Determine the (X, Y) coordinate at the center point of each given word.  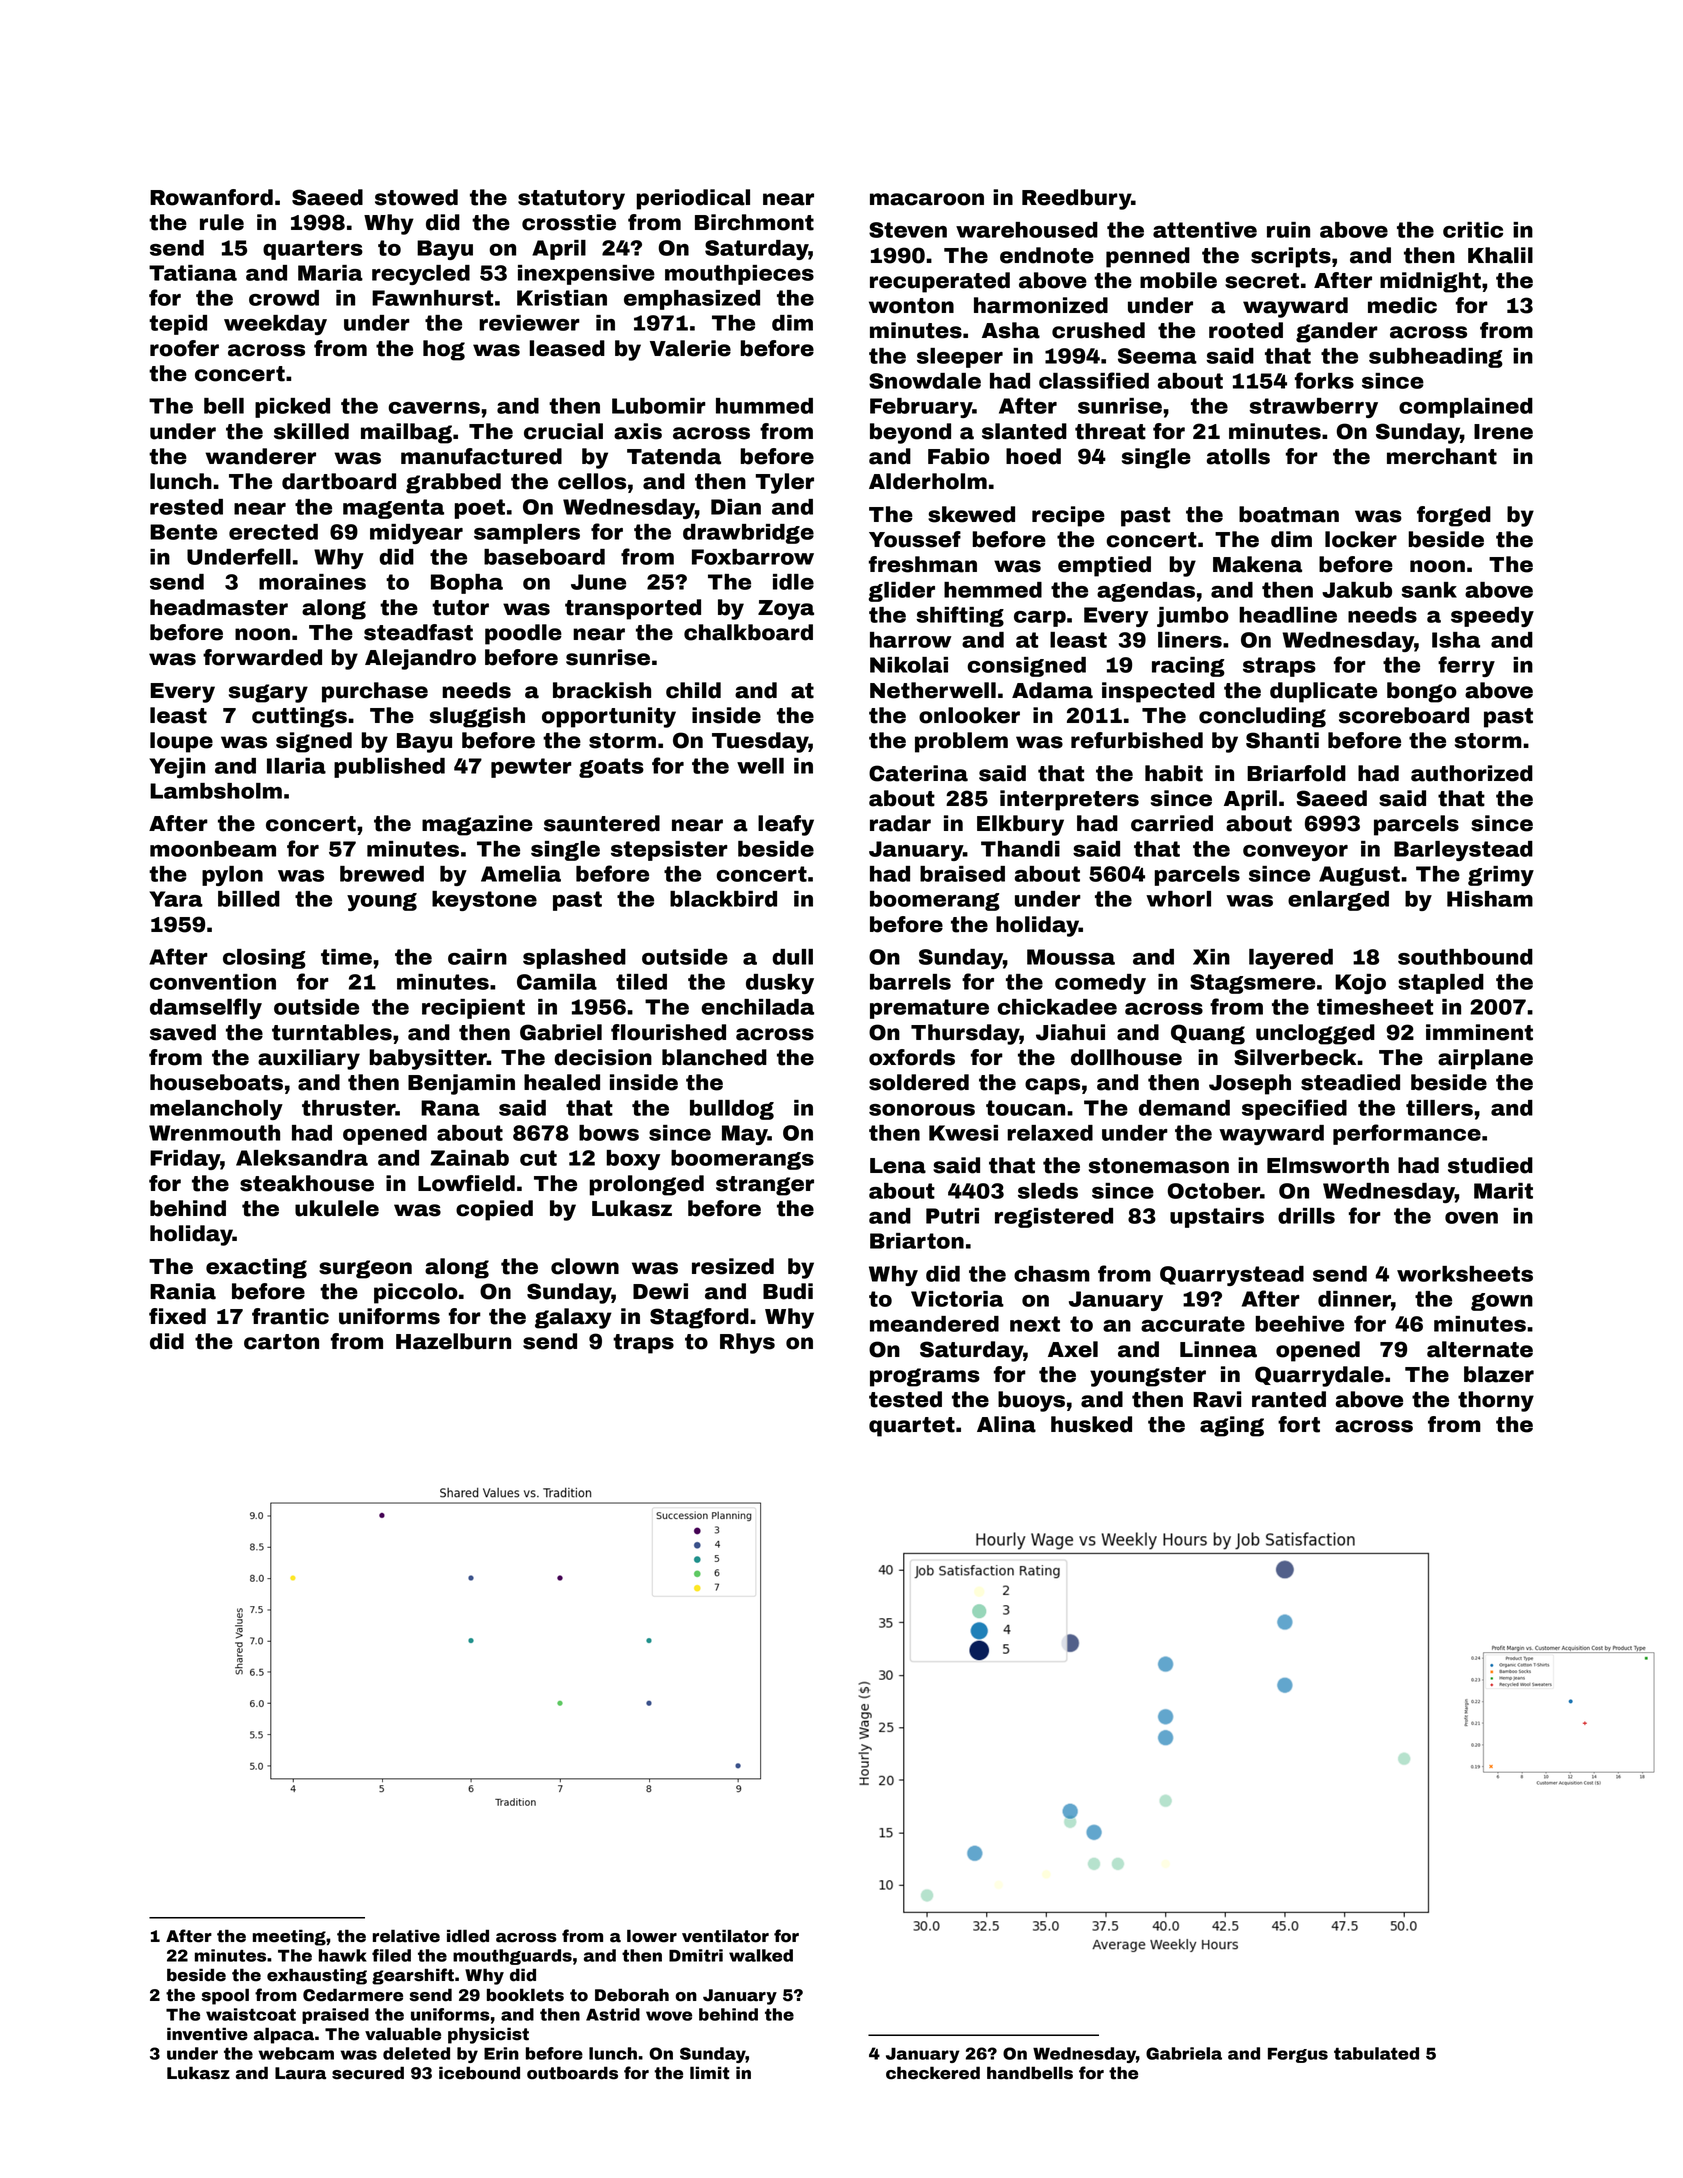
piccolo (416, 1293)
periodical (693, 199)
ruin (1288, 230)
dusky (780, 984)
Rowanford (211, 197)
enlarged (1338, 901)
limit (710, 2073)
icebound (479, 2073)
